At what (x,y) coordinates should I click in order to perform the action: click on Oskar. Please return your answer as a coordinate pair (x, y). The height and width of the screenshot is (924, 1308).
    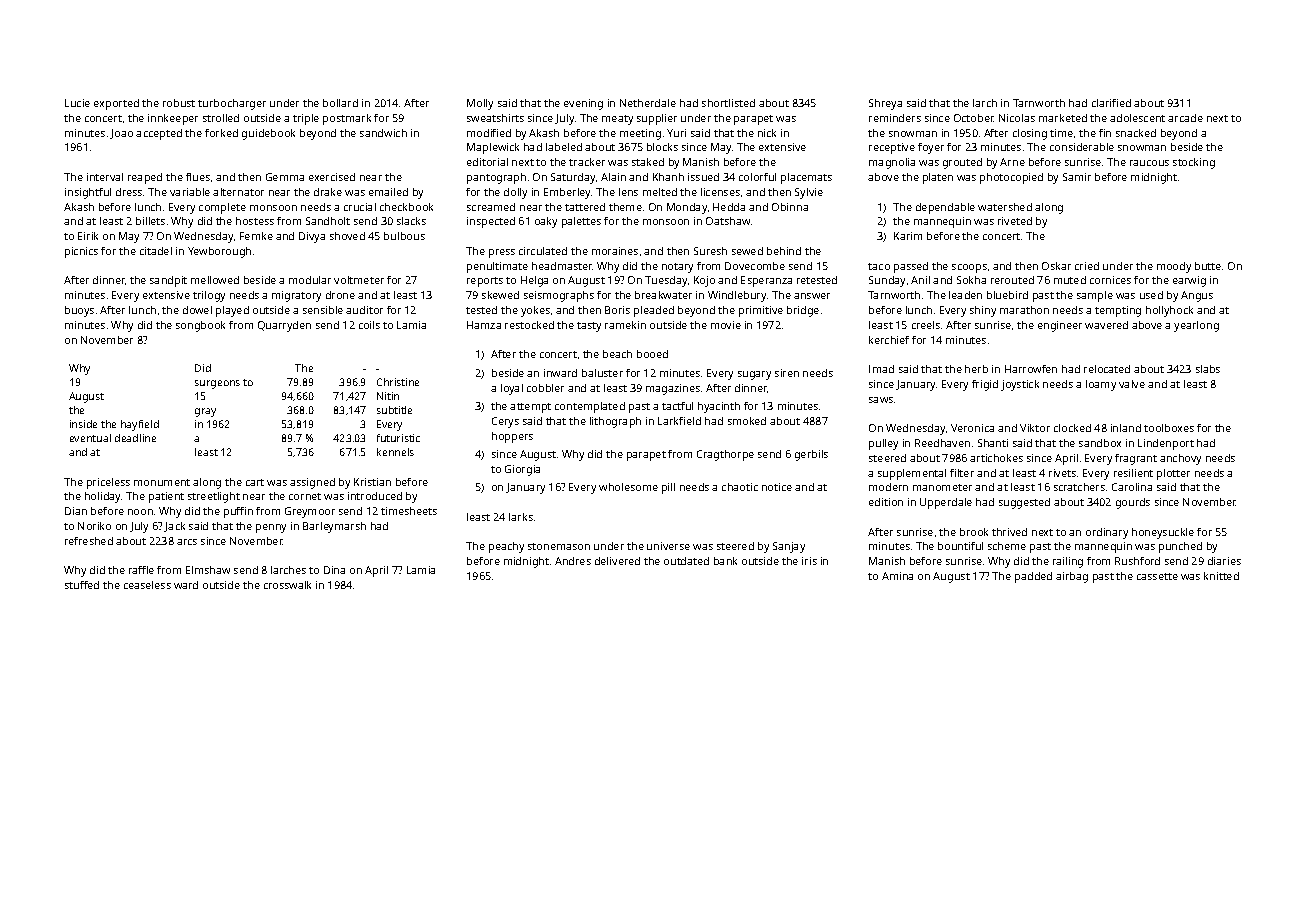
    Looking at the image, I should click on (1056, 266).
